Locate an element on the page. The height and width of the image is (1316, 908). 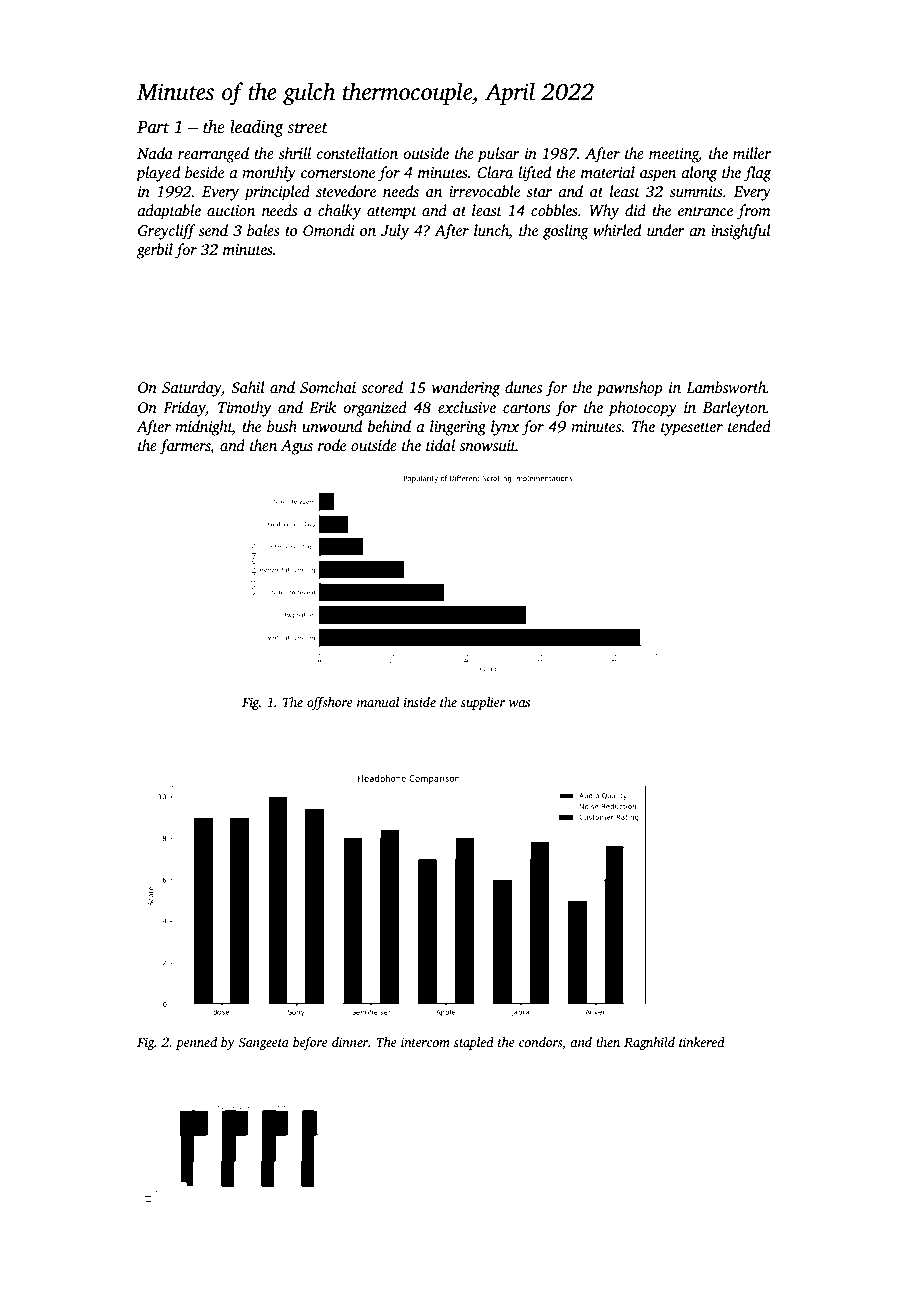
manual is located at coordinates (378, 702).
